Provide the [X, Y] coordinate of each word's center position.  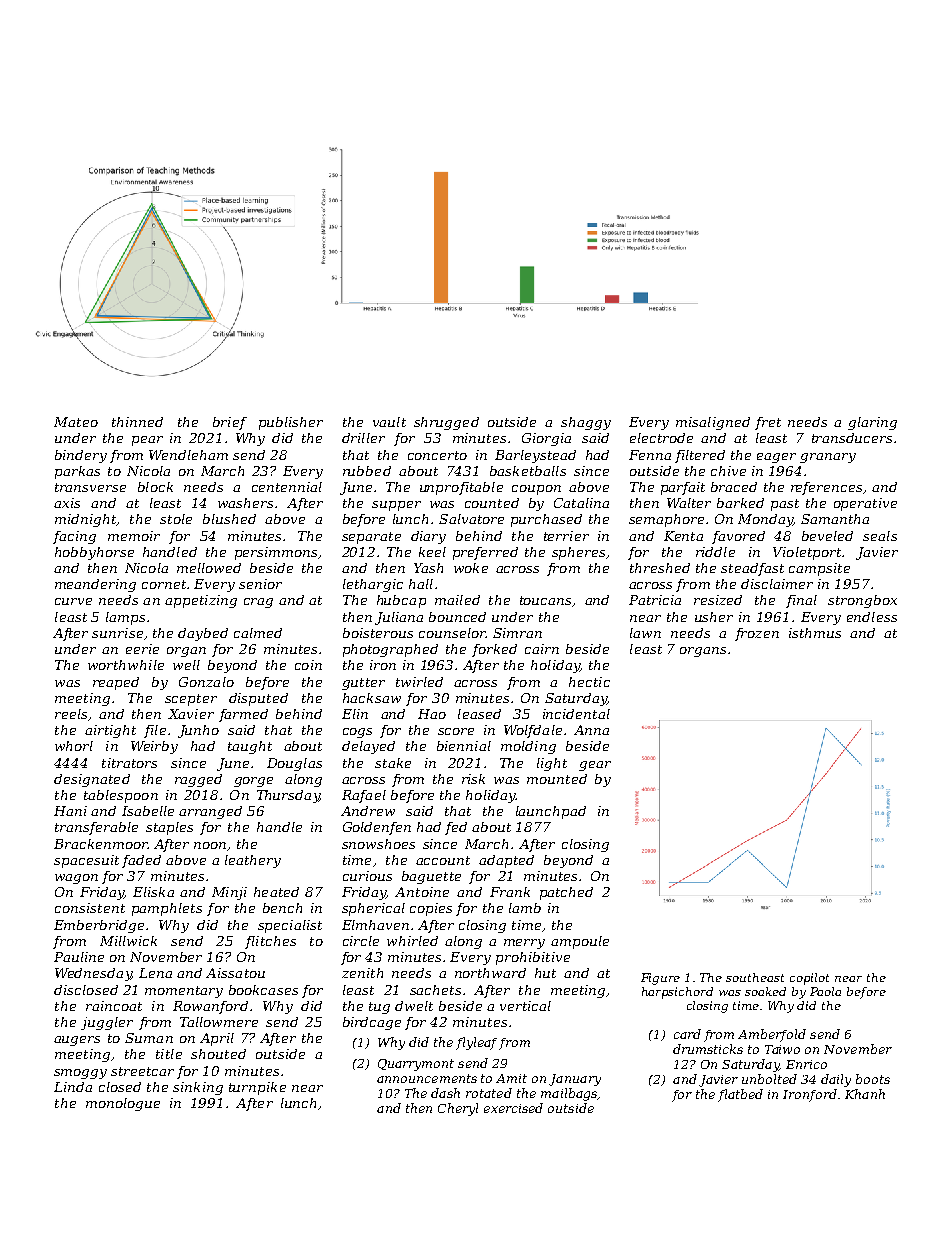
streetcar [142, 1071]
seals [880, 536]
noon [210, 845]
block [155, 487]
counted [492, 503]
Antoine [422, 892]
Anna [591, 730]
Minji [229, 893]
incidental [576, 714]
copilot [809, 979]
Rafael [364, 796]
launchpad [551, 812]
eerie [142, 649]
